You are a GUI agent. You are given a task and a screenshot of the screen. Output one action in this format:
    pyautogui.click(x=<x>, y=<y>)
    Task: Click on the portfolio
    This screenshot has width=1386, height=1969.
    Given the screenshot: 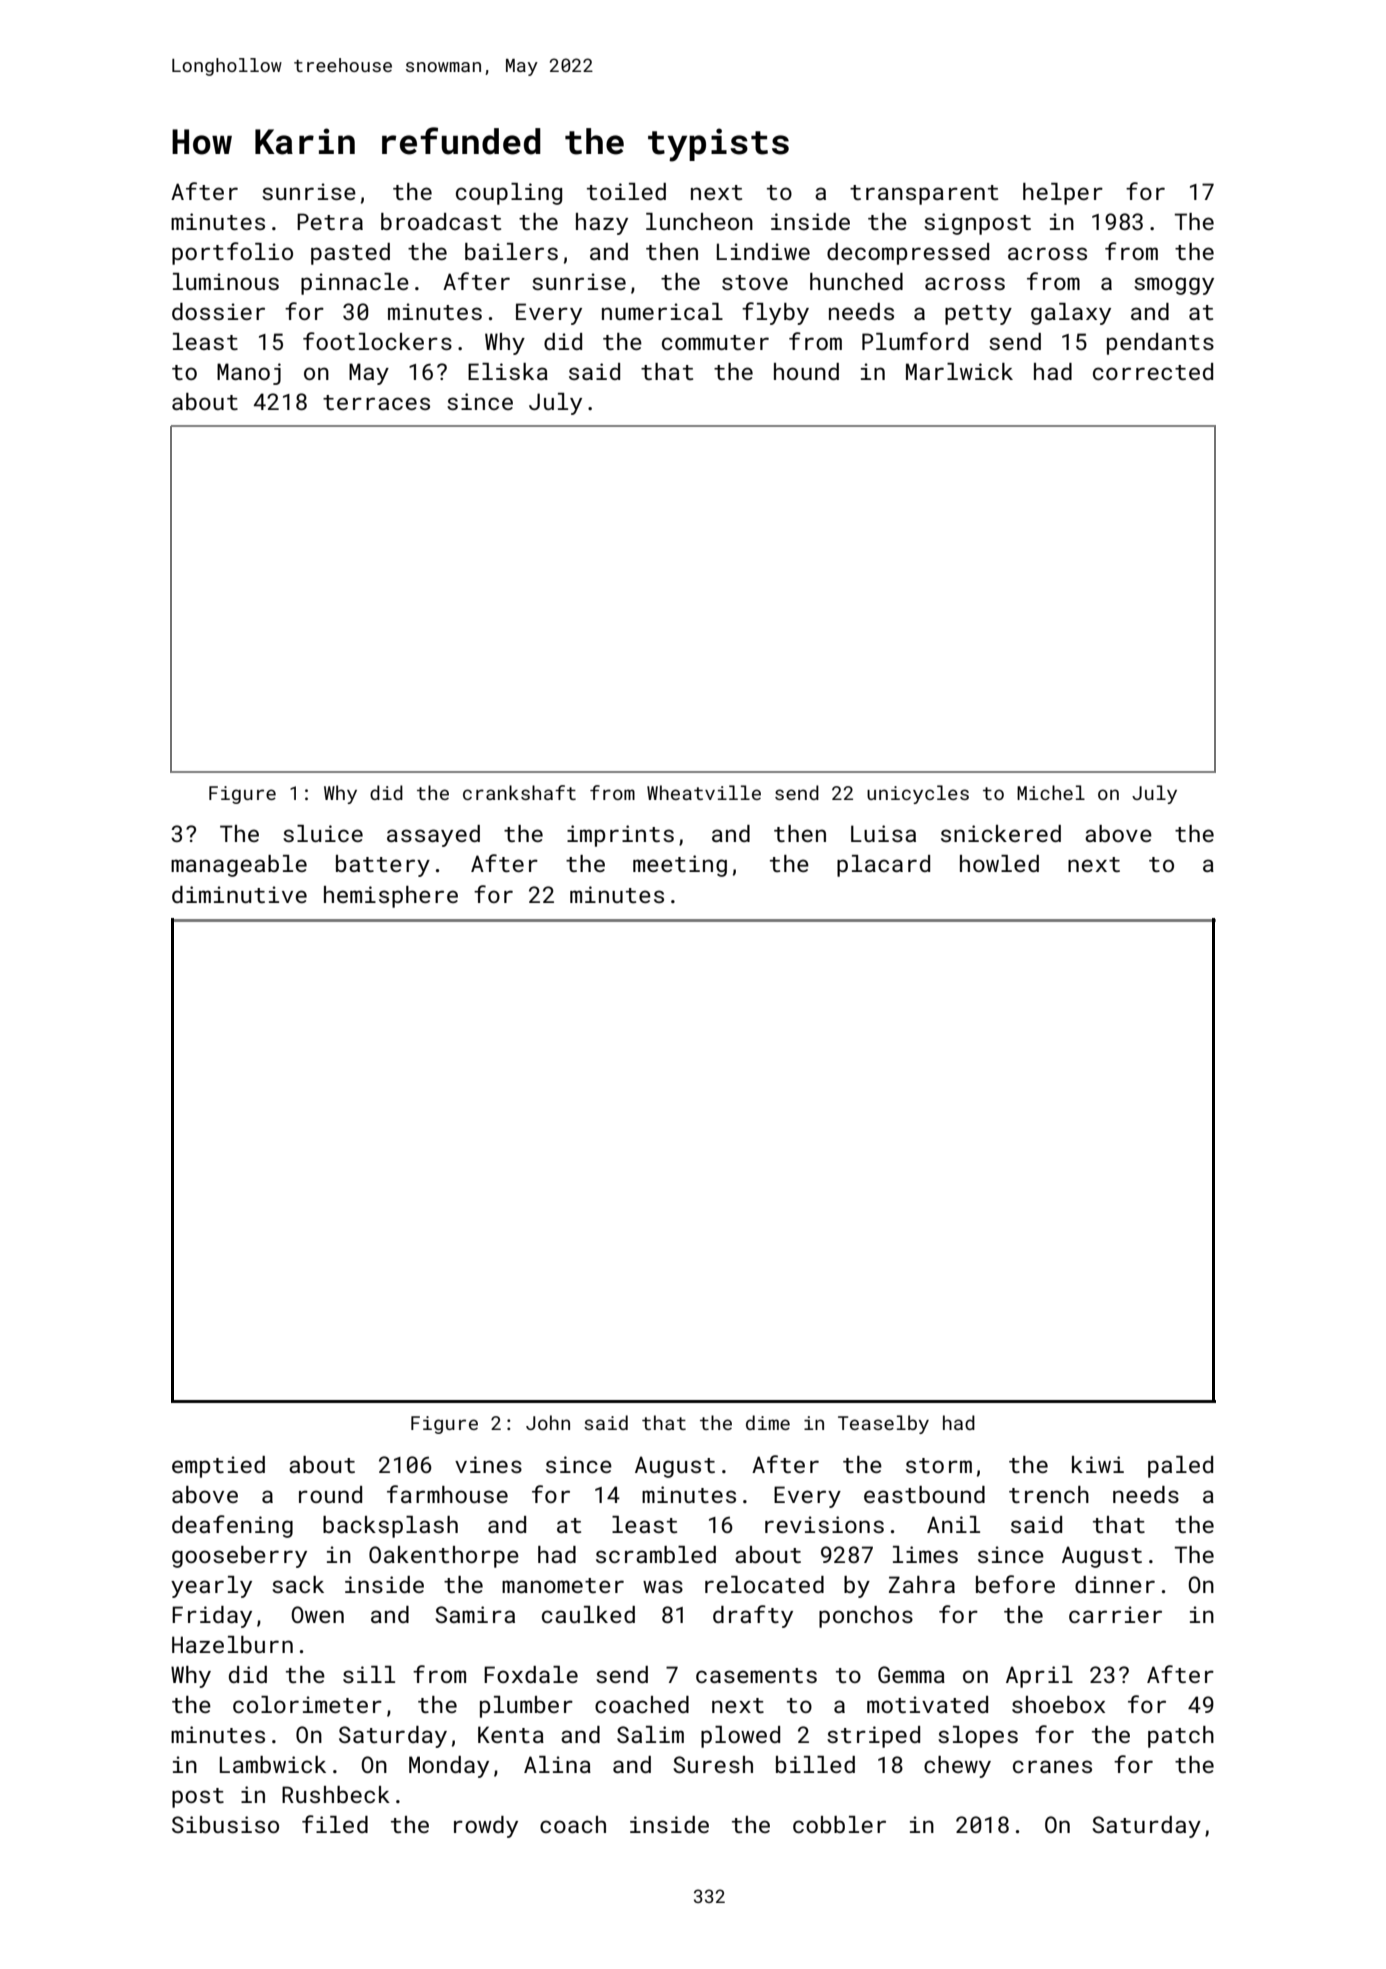 What is the action you would take?
    pyautogui.click(x=232, y=253)
